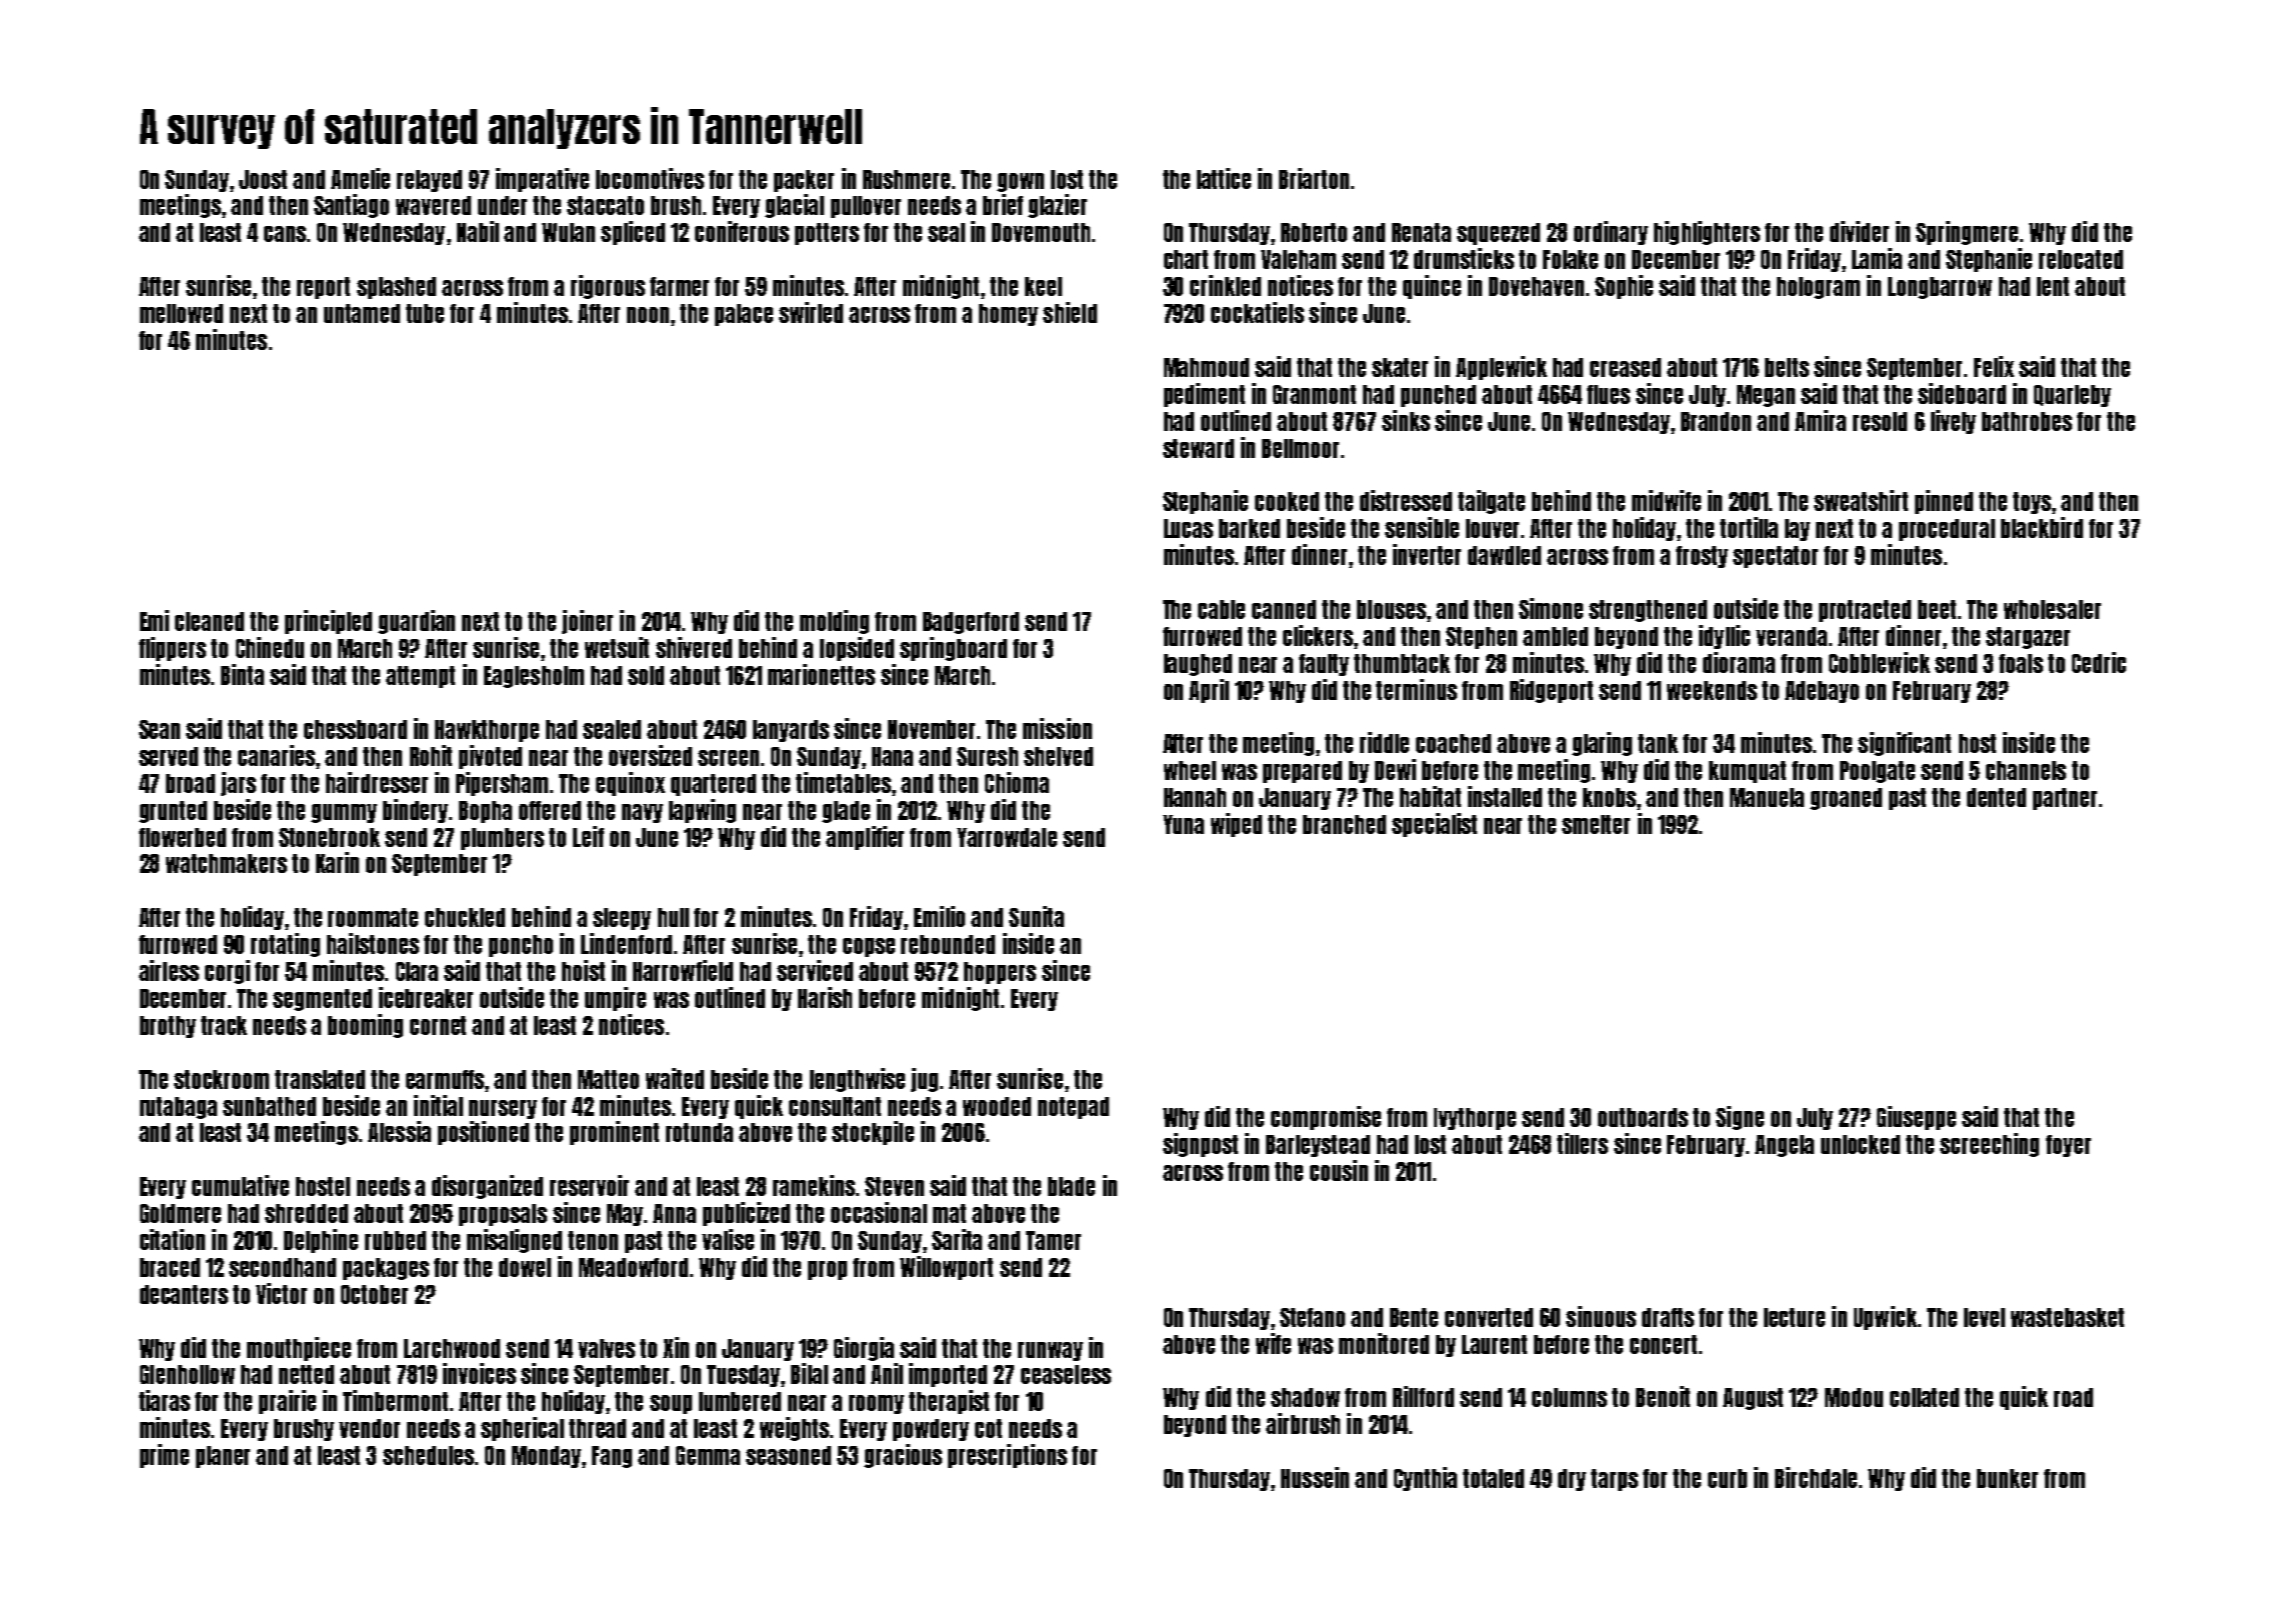 This page has height=1614, width=2282. Describe the element at coordinates (209, 621) in the page. I see `cleaned` at that location.
